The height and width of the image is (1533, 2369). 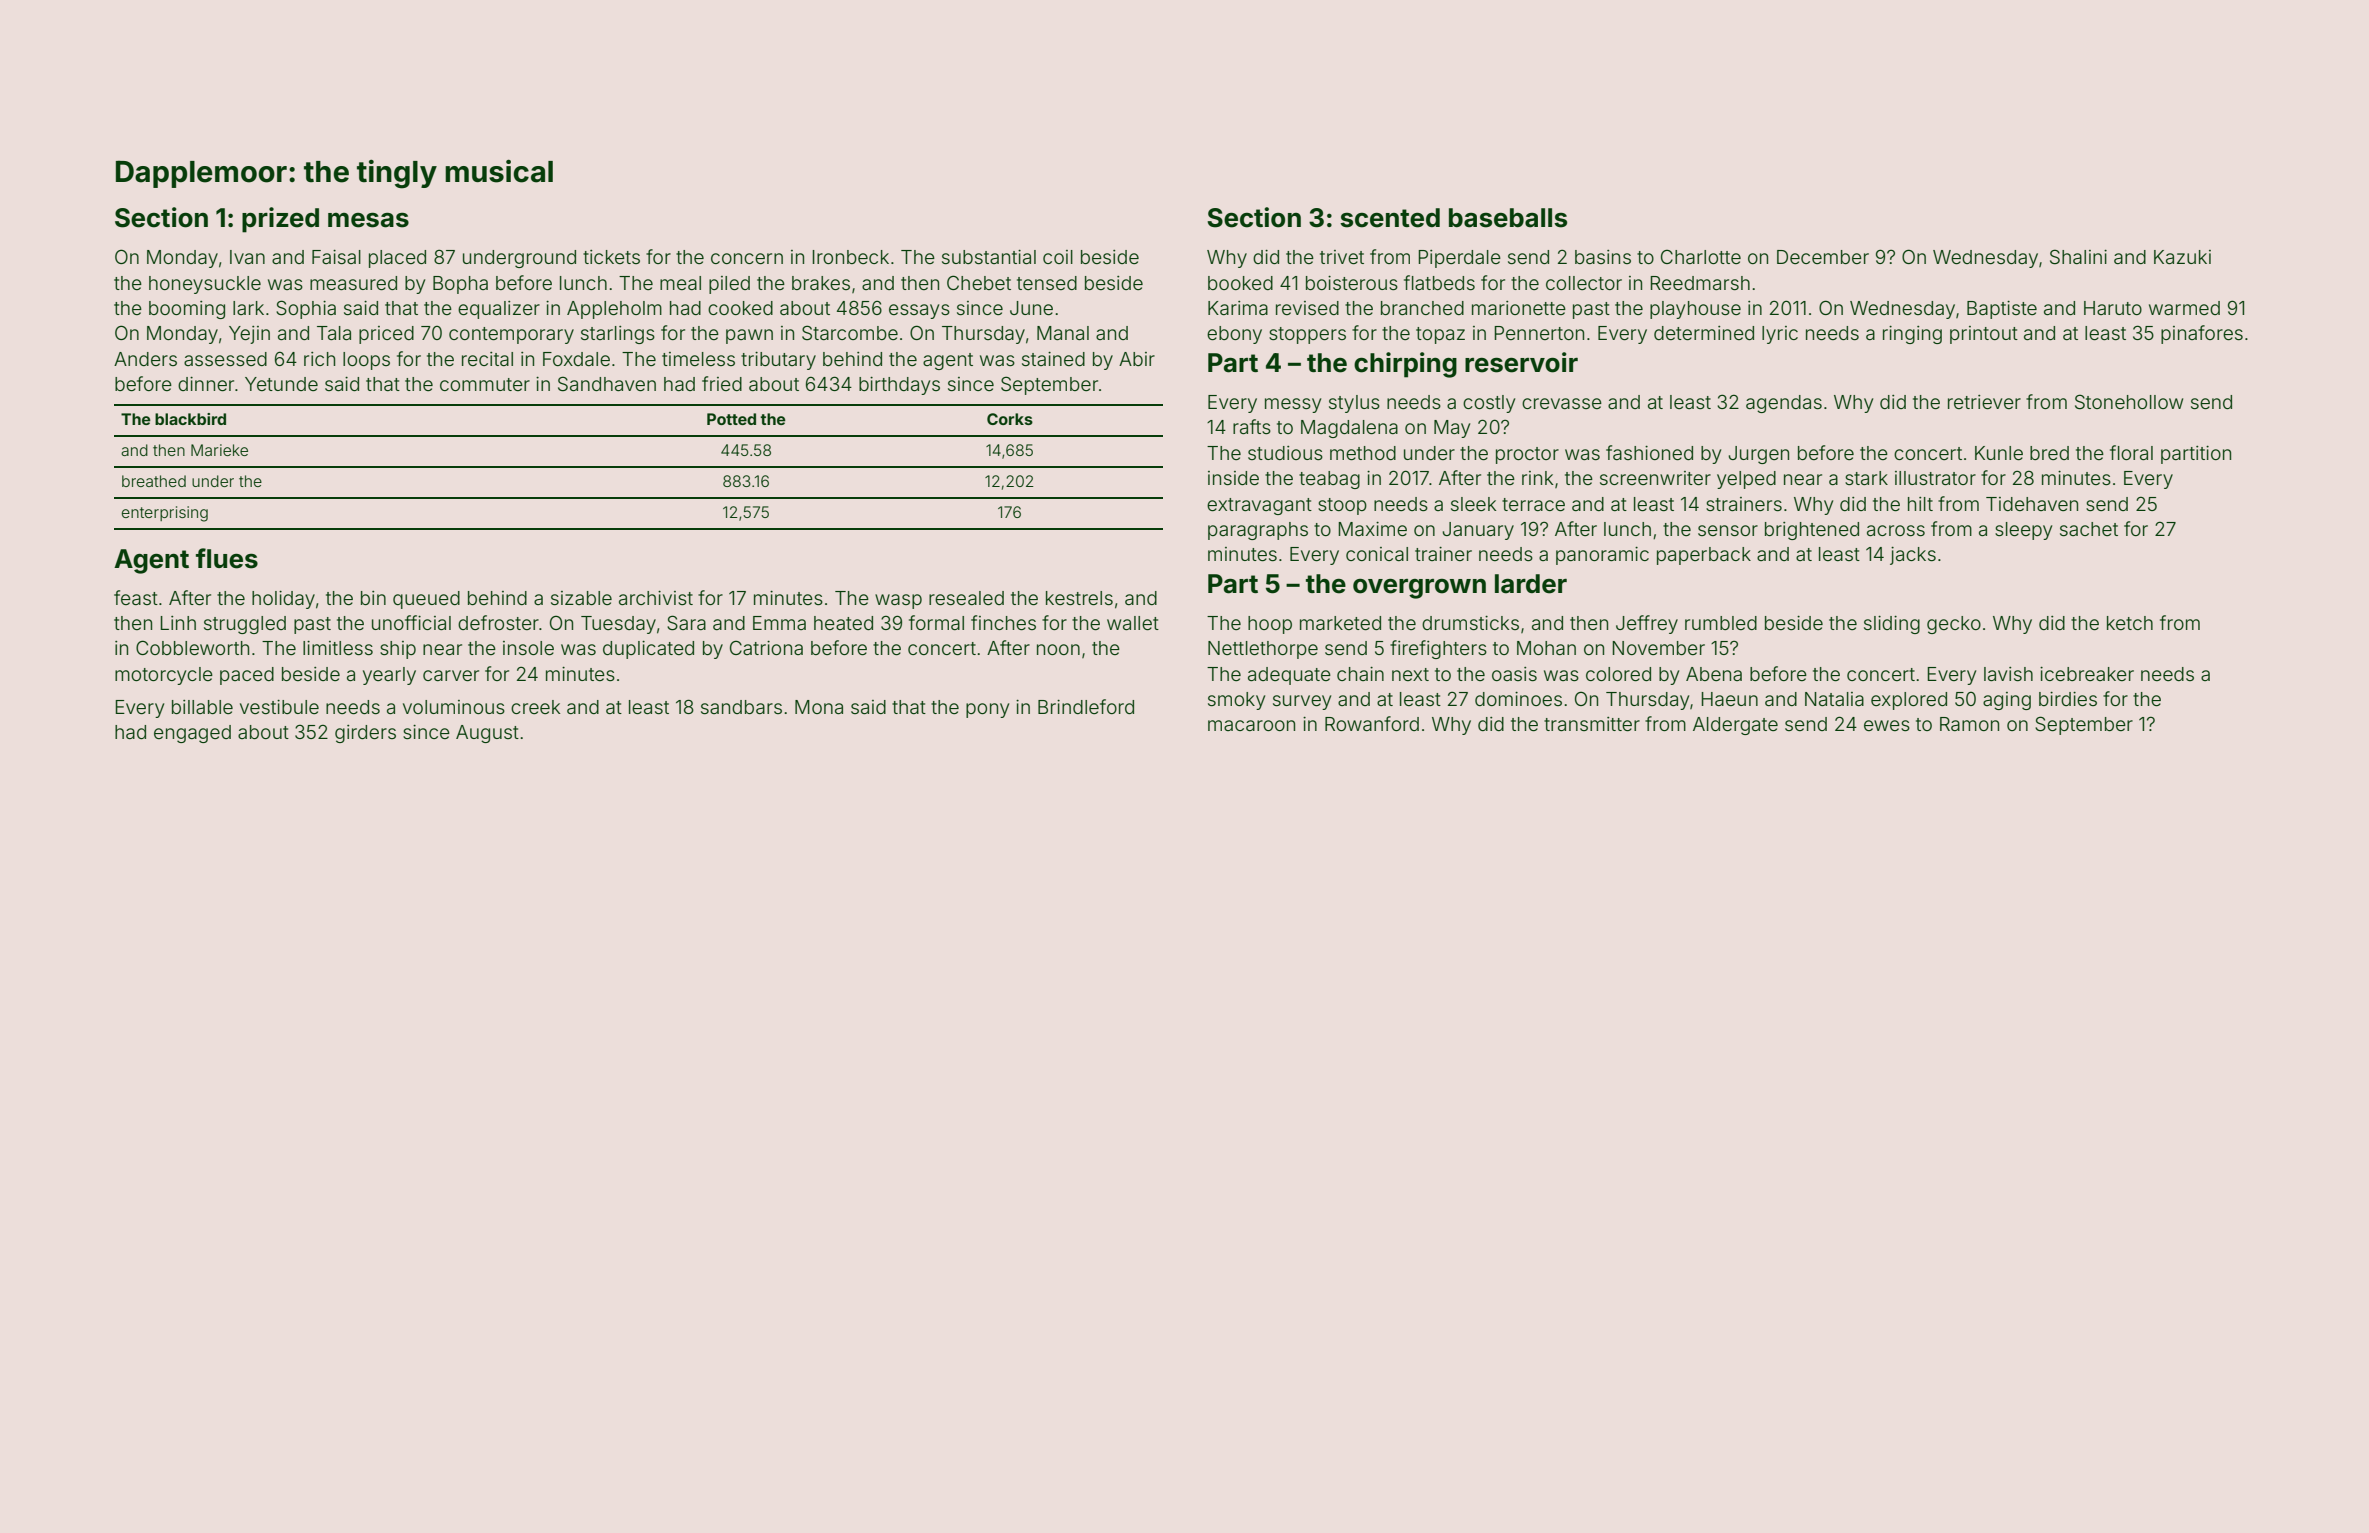 What do you see at coordinates (192, 734) in the image?
I see `engaged` at bounding box center [192, 734].
